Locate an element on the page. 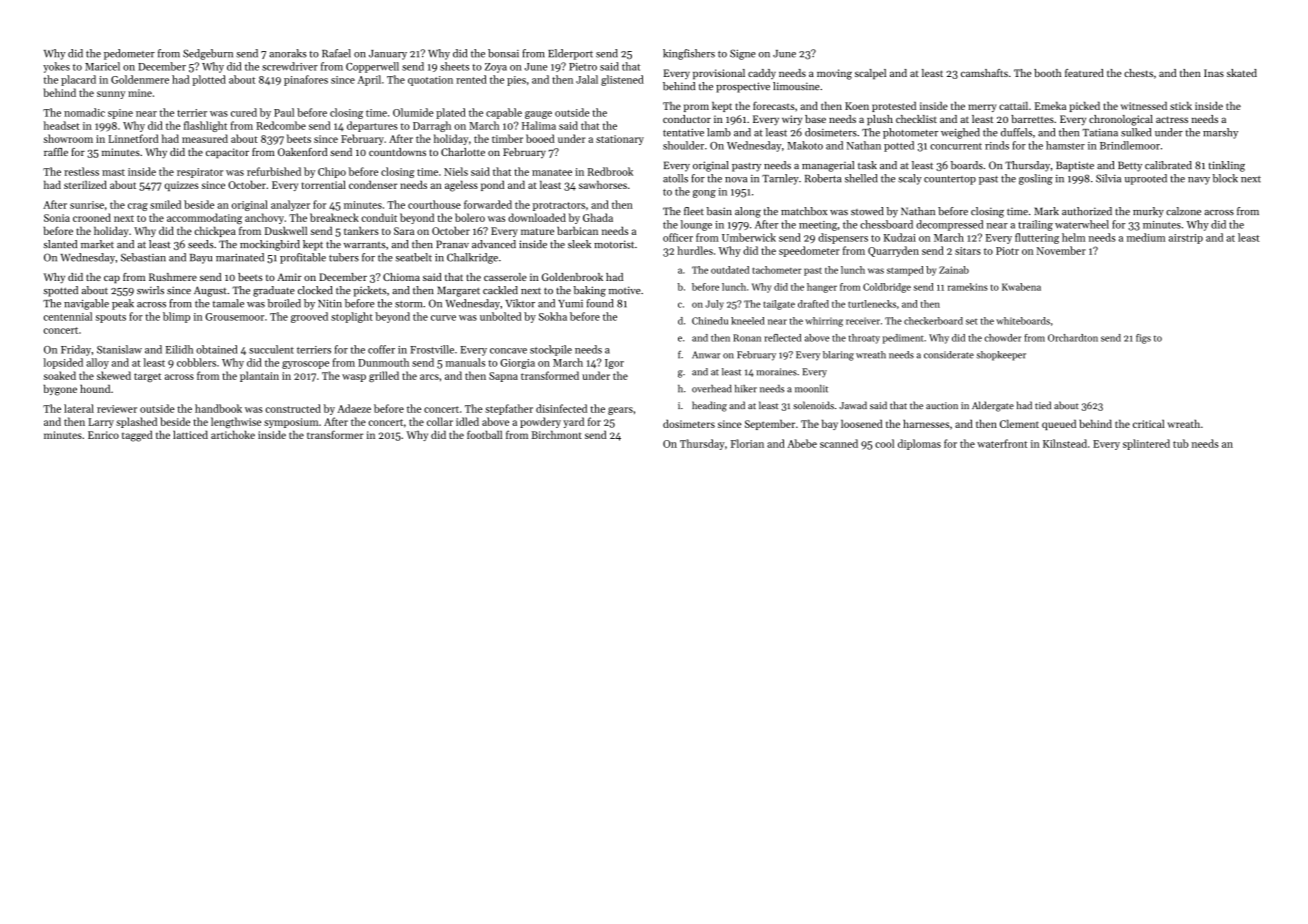 The height and width of the document is (924, 1308). artichoke is located at coordinates (233, 434).
